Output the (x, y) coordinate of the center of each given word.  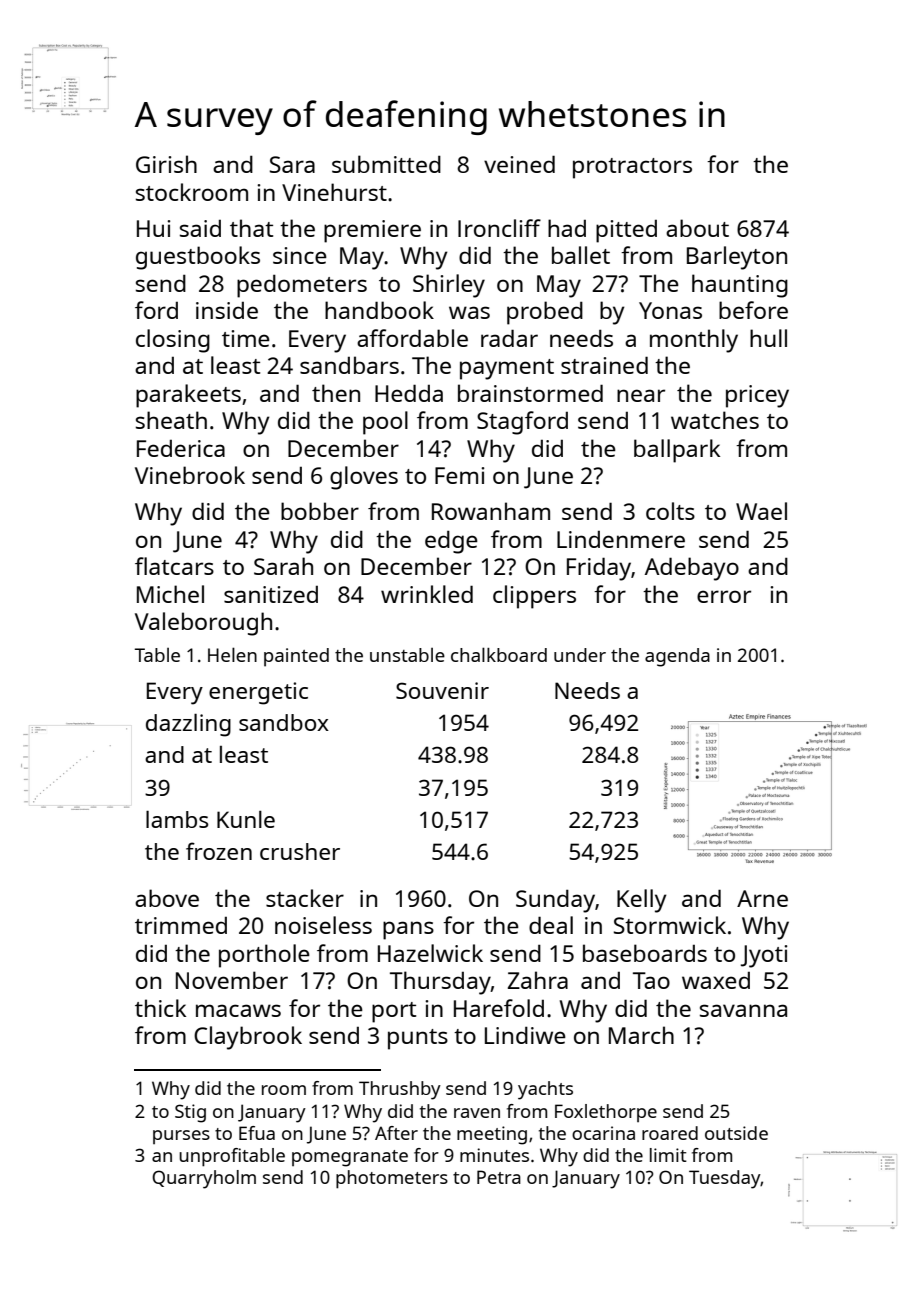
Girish (166, 164)
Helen (232, 654)
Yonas (670, 310)
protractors (632, 168)
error (724, 596)
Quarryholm (204, 1179)
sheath (171, 420)
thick (160, 1008)
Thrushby (400, 1090)
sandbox (284, 722)
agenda (677, 657)
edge (451, 542)
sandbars (349, 365)
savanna (743, 1010)
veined (519, 164)
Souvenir (442, 690)
